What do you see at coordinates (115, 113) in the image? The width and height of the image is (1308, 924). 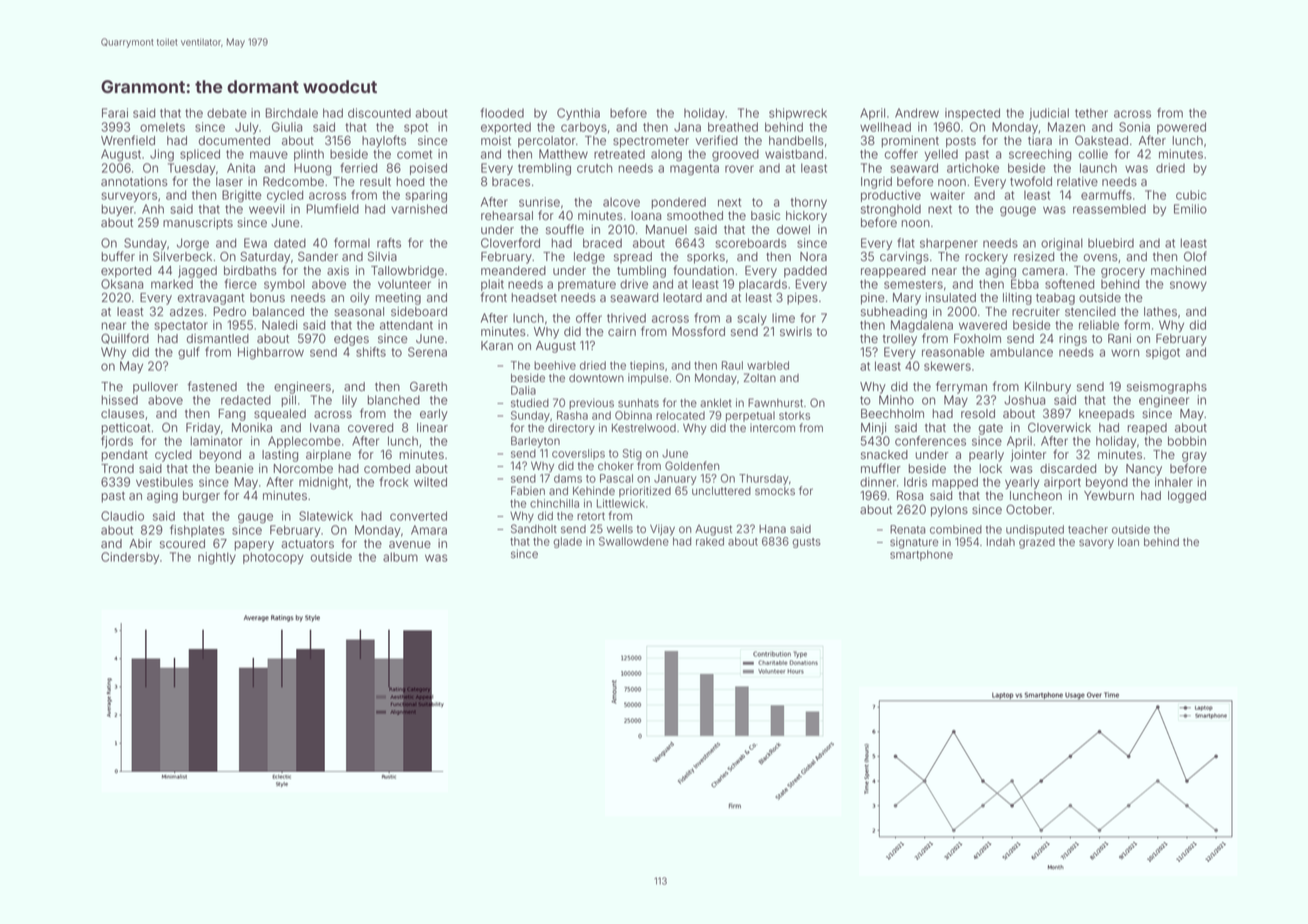 I see `Farai` at bounding box center [115, 113].
